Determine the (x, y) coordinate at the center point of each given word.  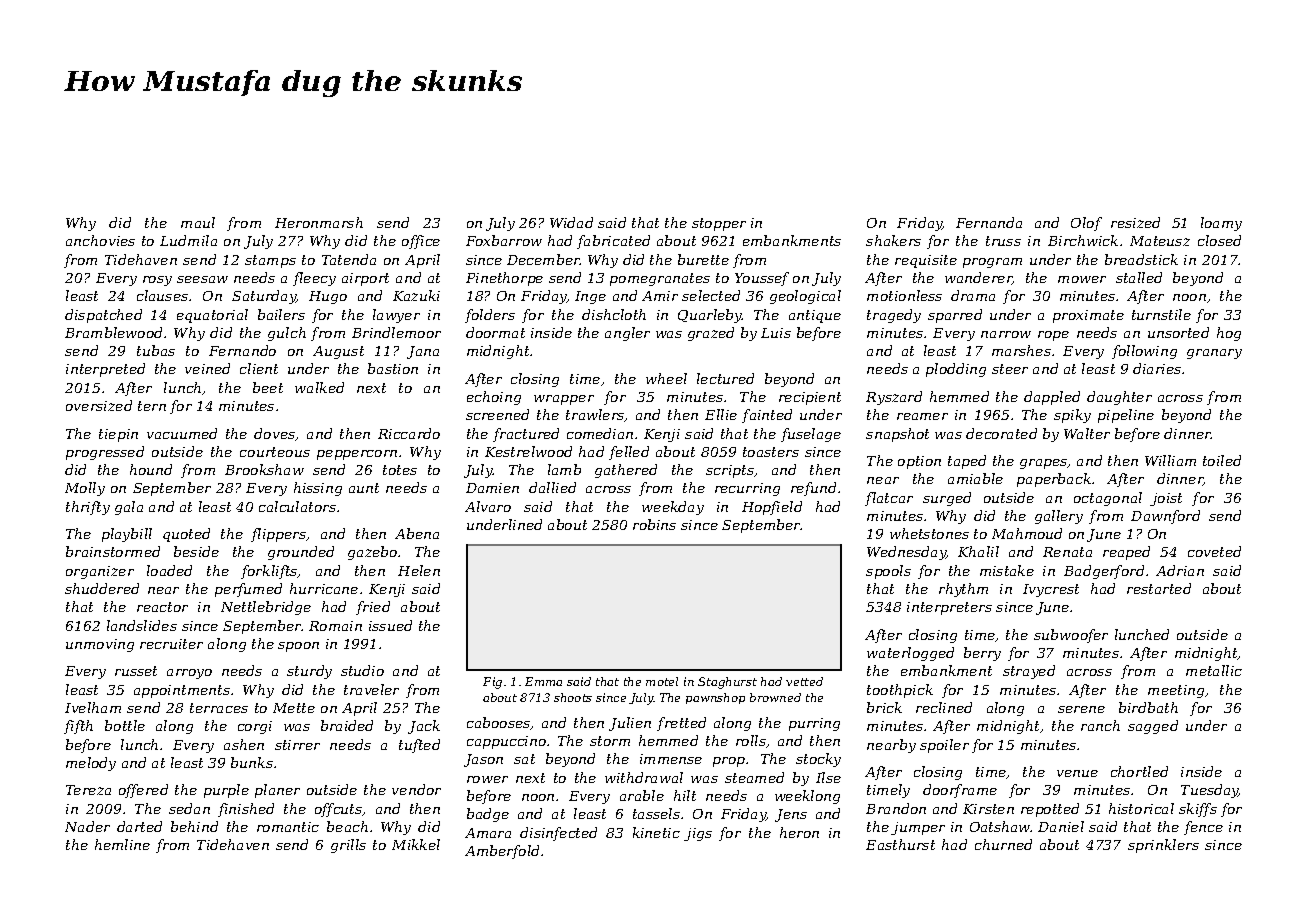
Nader (87, 826)
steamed (754, 777)
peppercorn (357, 455)
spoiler (944, 746)
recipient (810, 398)
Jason (483, 760)
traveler (371, 689)
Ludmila (188, 240)
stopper (719, 224)
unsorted (1178, 332)
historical (1141, 808)
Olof (1086, 224)
